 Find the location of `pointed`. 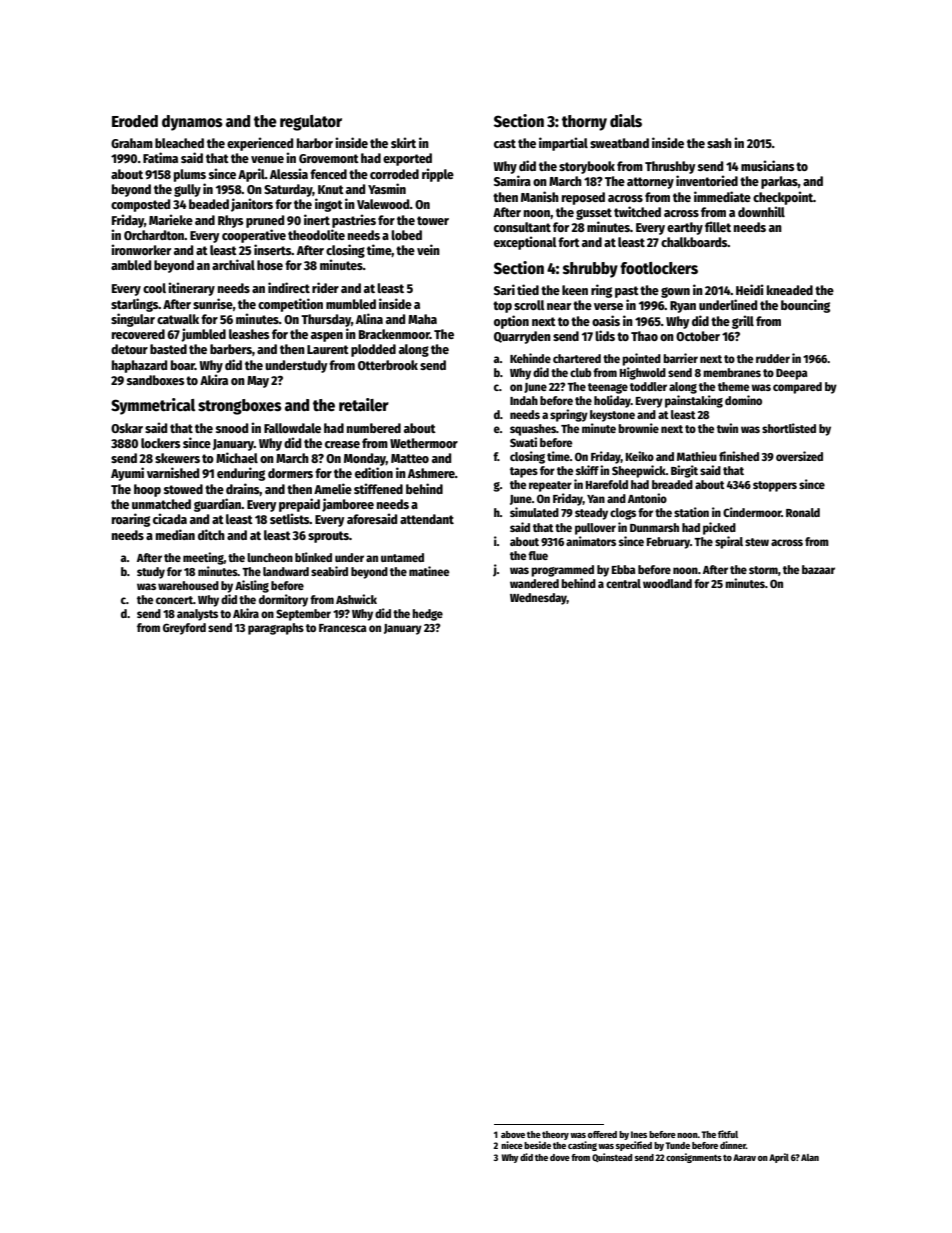

pointed is located at coordinates (641, 359).
